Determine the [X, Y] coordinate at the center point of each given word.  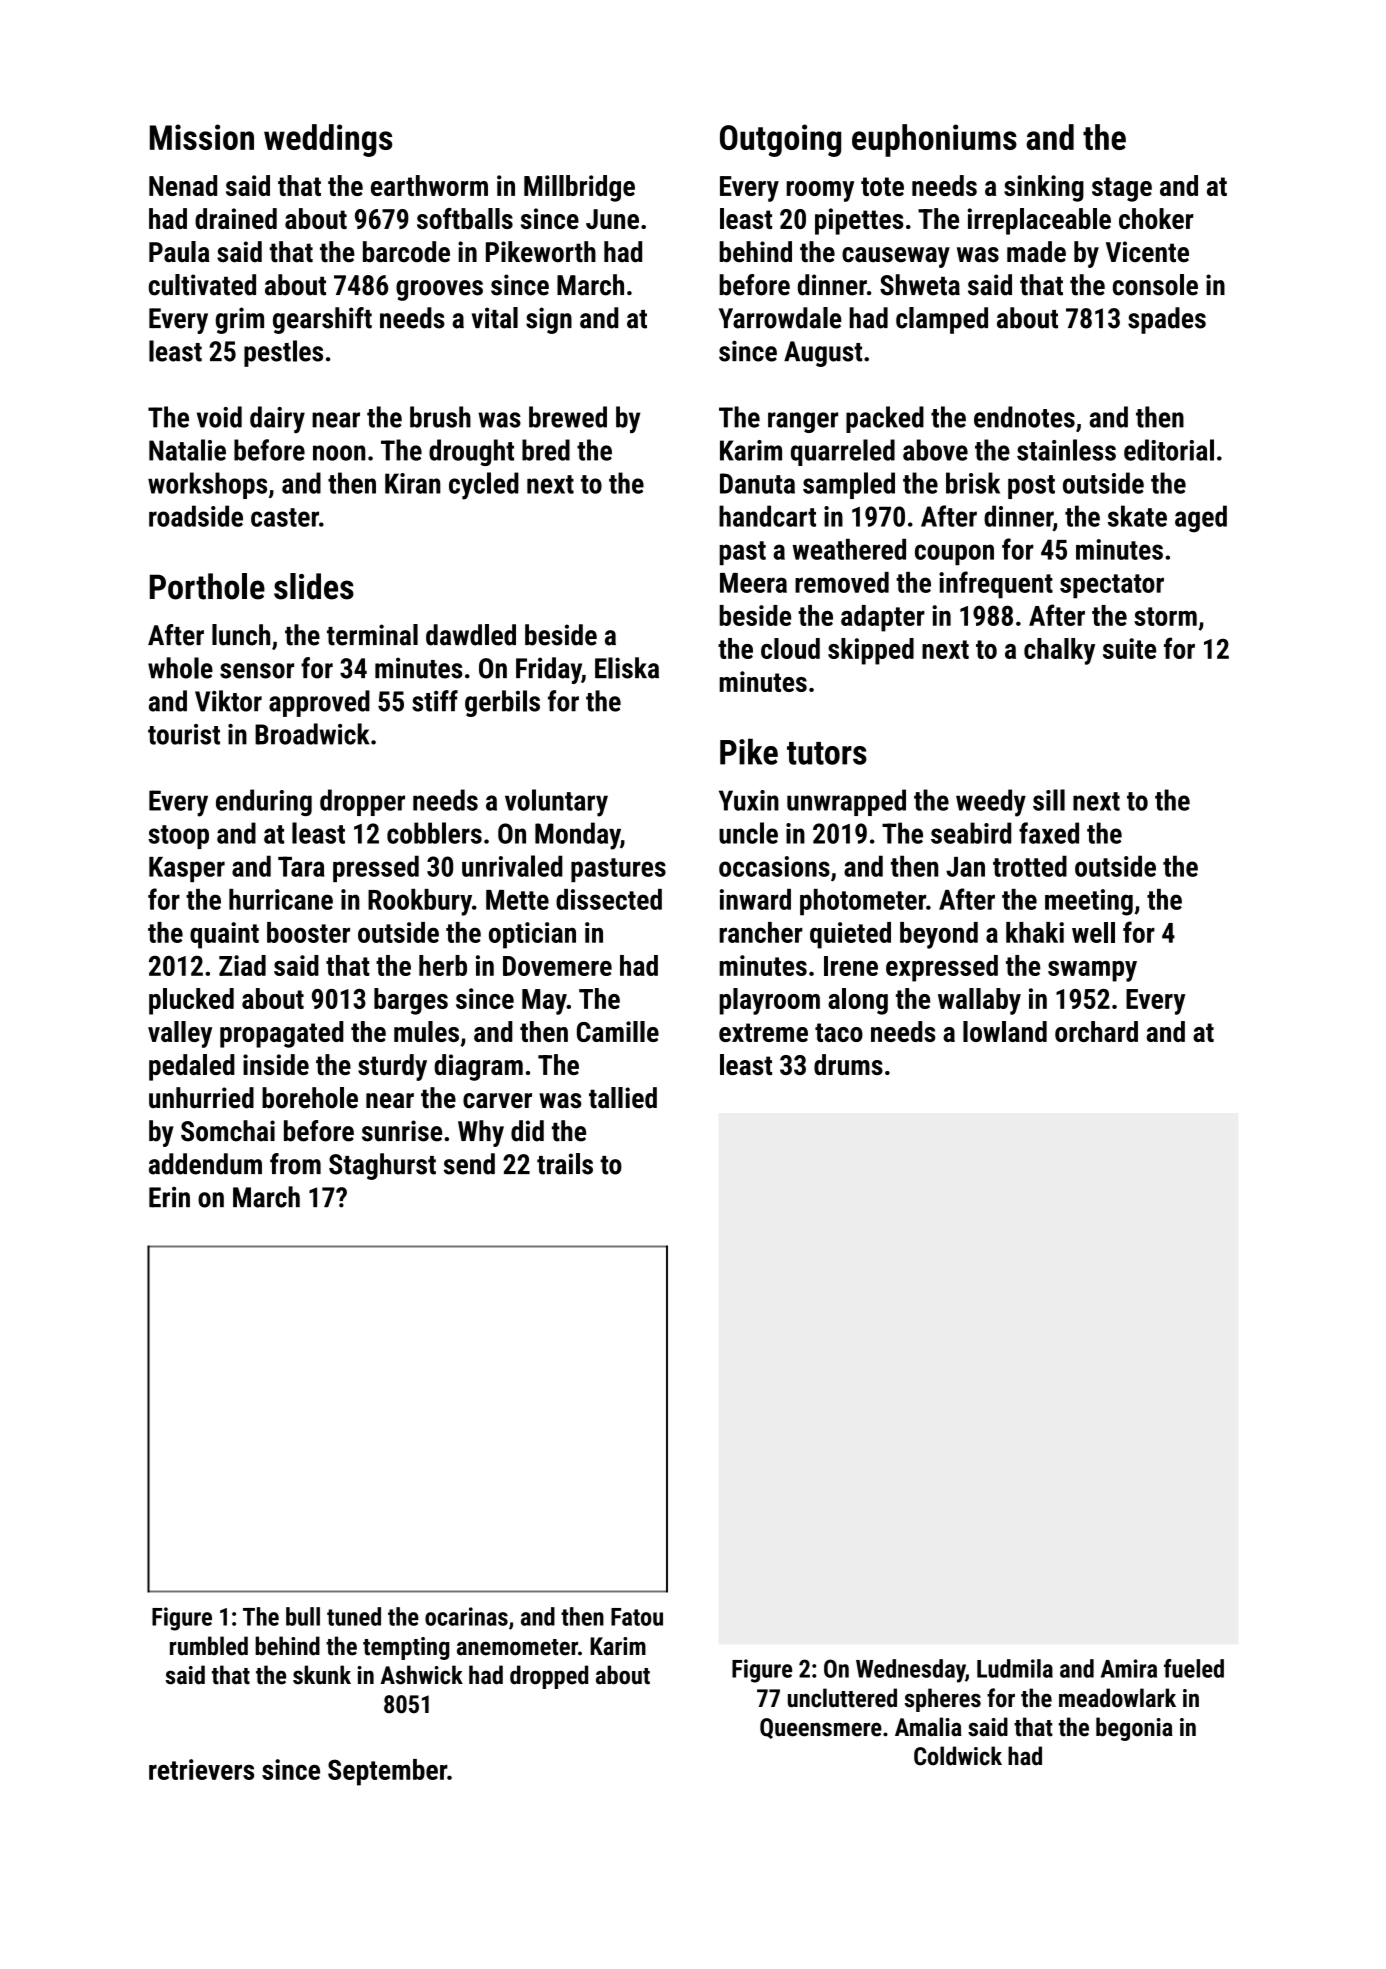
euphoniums [934, 140]
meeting [1089, 902]
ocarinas [466, 1616]
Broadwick [312, 734]
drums [848, 1064]
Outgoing [780, 140]
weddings [328, 140]
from [295, 1164]
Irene [851, 966]
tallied [623, 1098]
